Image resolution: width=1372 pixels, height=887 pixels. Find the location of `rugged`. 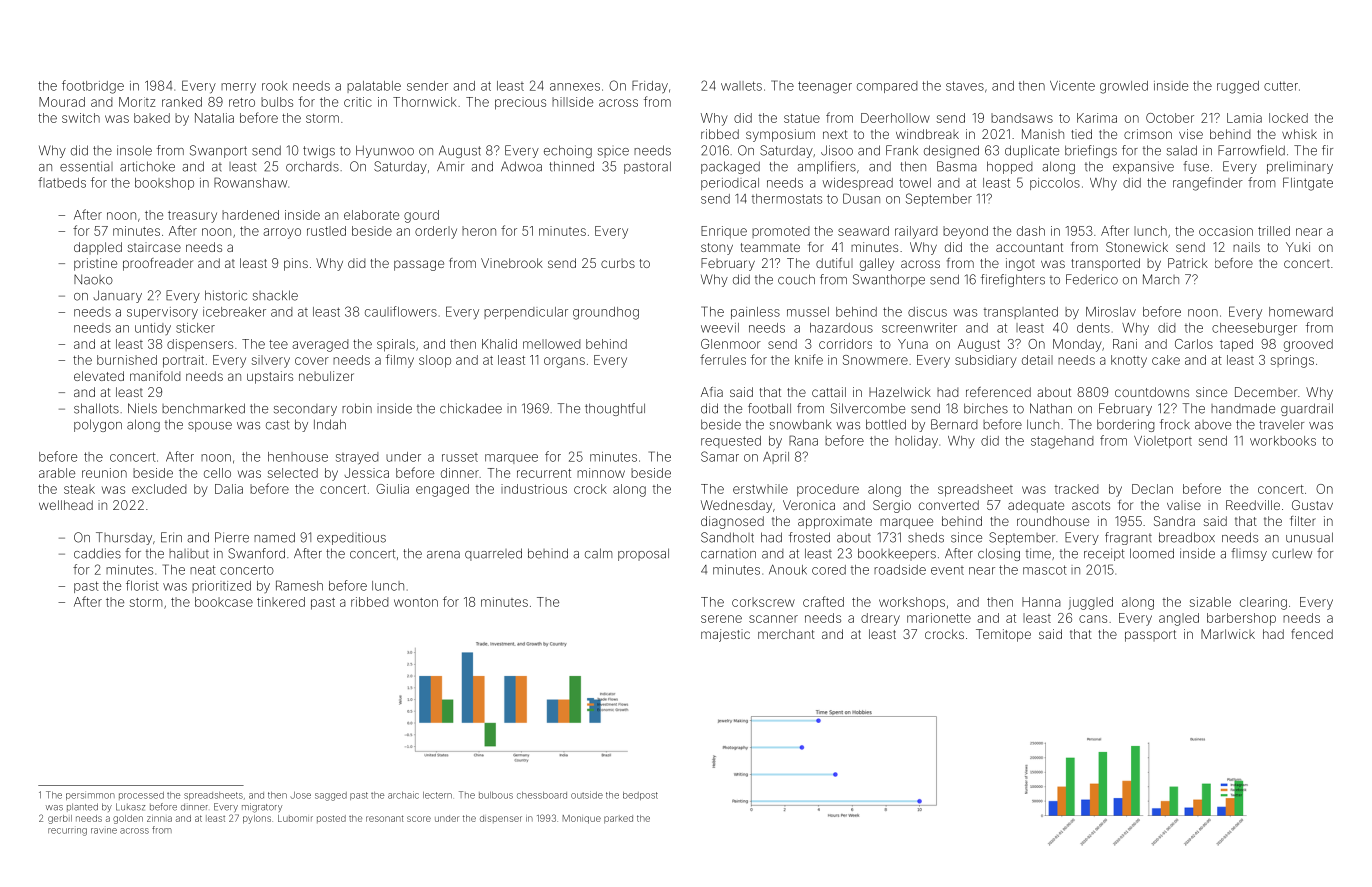

rugged is located at coordinates (1238, 87).
